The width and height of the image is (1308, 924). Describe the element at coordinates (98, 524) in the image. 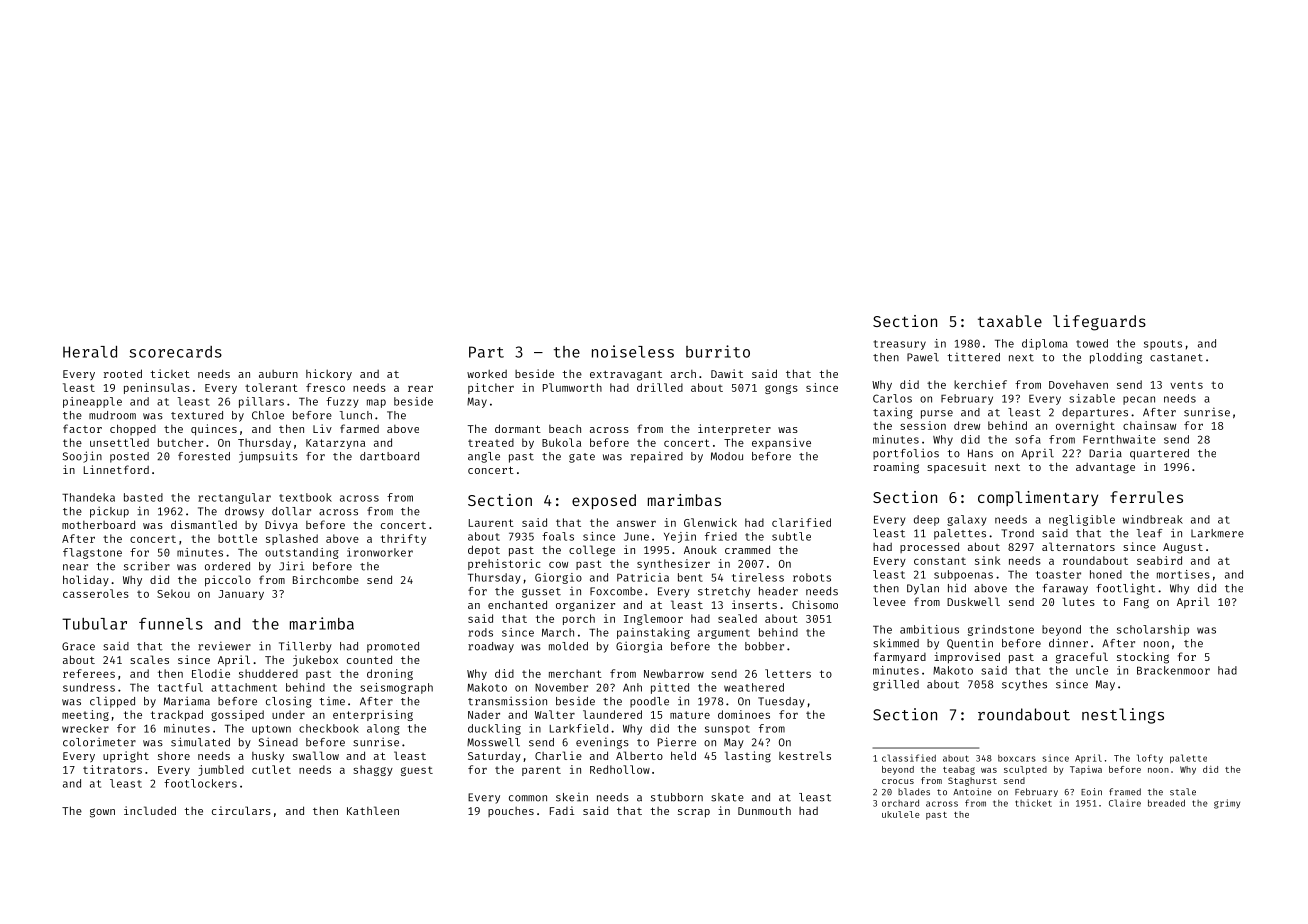

I see `motherboard` at that location.
